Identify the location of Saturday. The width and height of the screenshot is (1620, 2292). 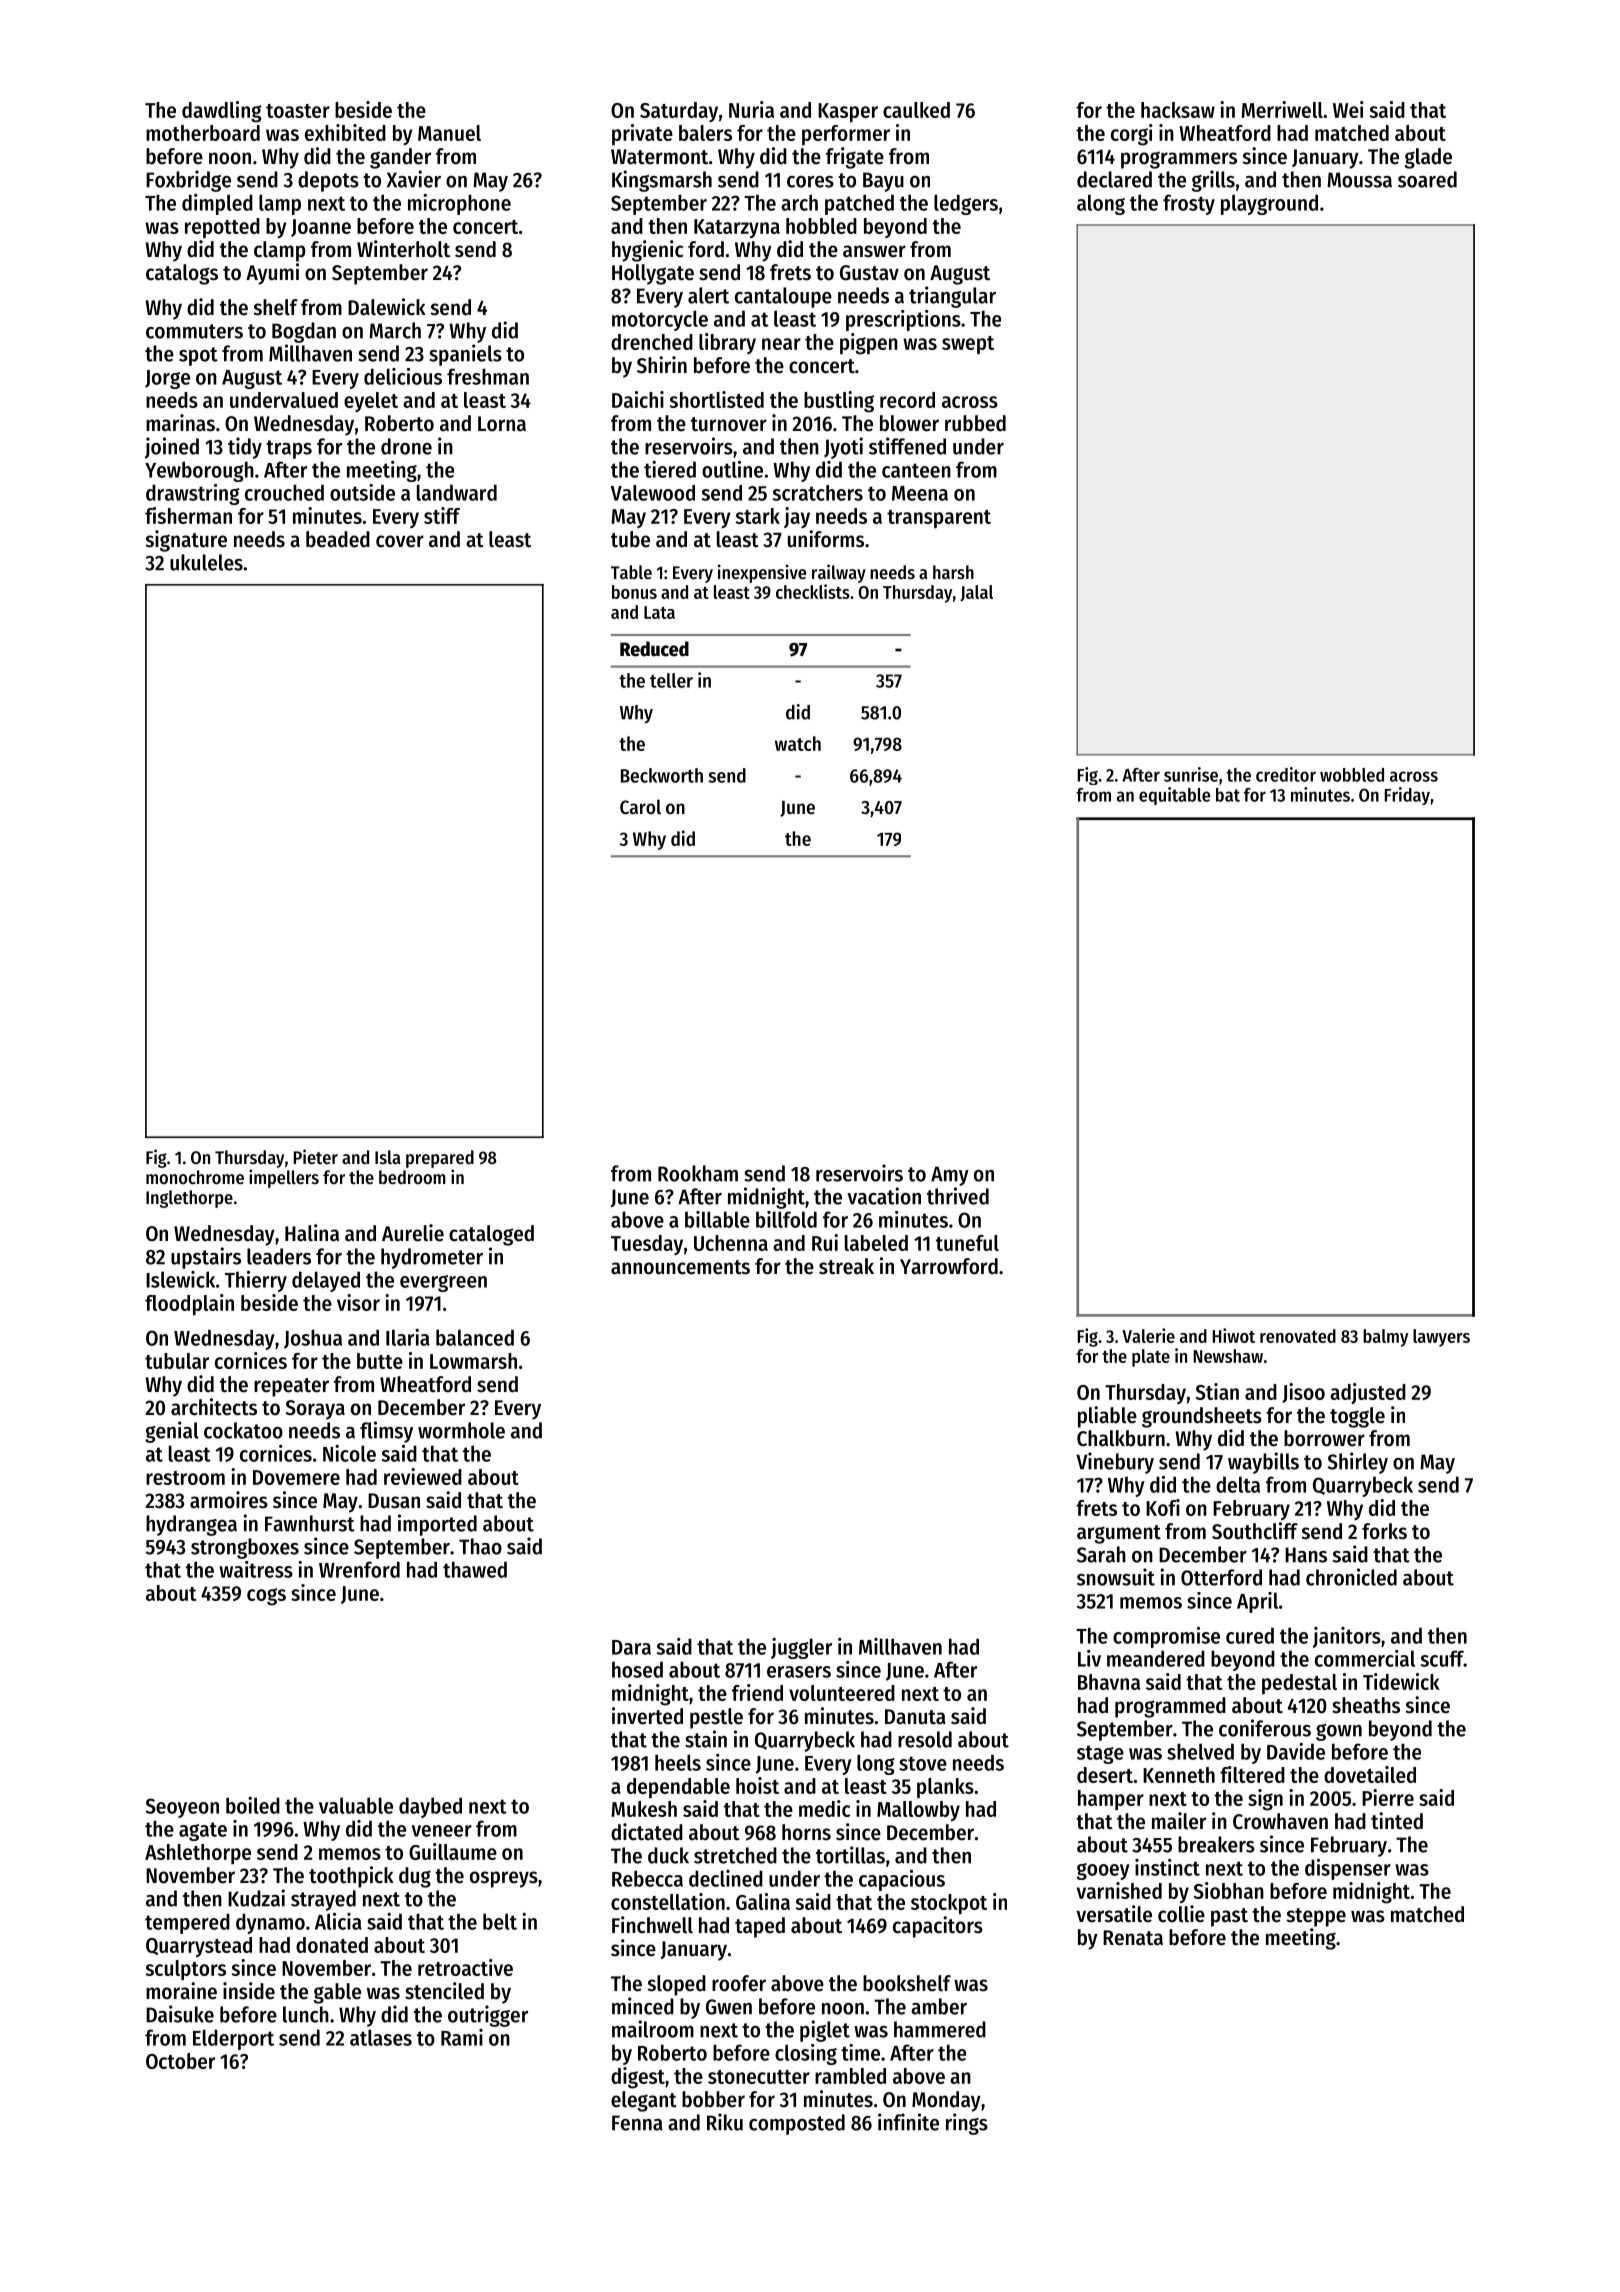
(679, 112).
